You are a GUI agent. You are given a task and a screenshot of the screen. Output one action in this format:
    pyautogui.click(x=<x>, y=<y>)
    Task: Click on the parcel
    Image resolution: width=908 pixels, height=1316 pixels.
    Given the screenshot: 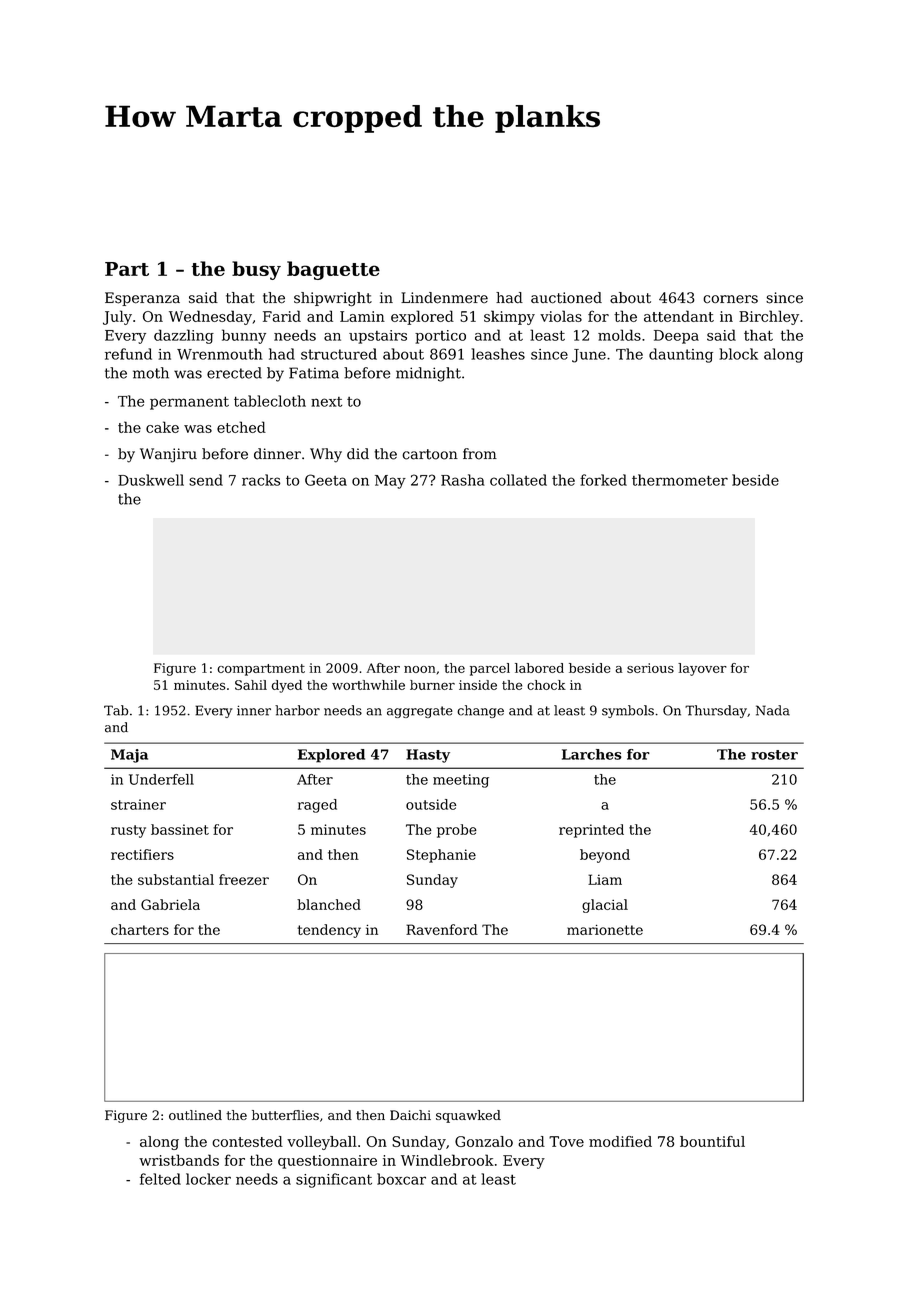 What is the action you would take?
    pyautogui.click(x=490, y=669)
